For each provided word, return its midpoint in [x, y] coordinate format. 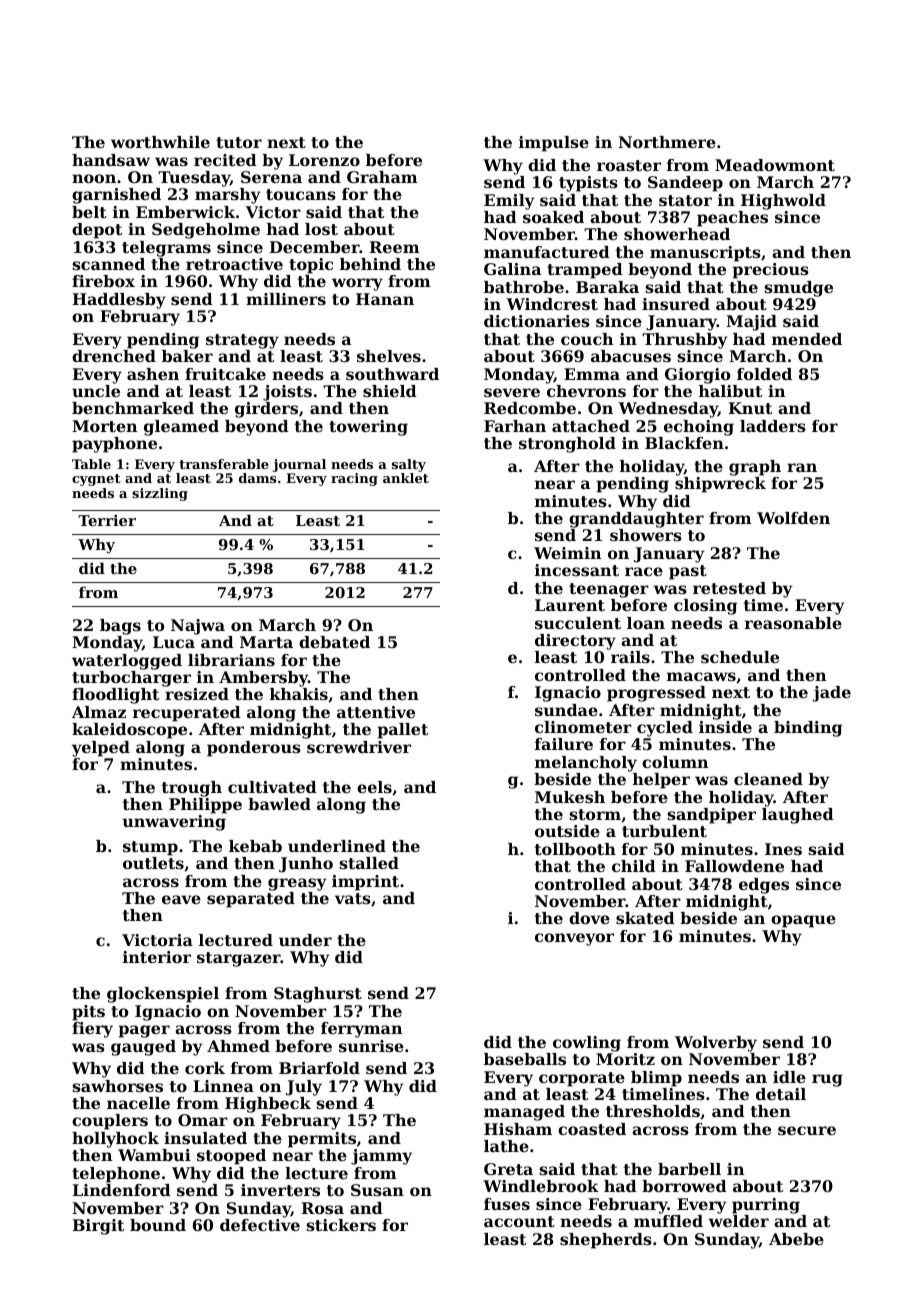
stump [150, 848]
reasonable [793, 623]
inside [725, 727]
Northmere [667, 142]
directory [575, 642]
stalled [369, 863]
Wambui [154, 1155]
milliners [286, 299]
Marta [266, 642]
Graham [382, 177]
